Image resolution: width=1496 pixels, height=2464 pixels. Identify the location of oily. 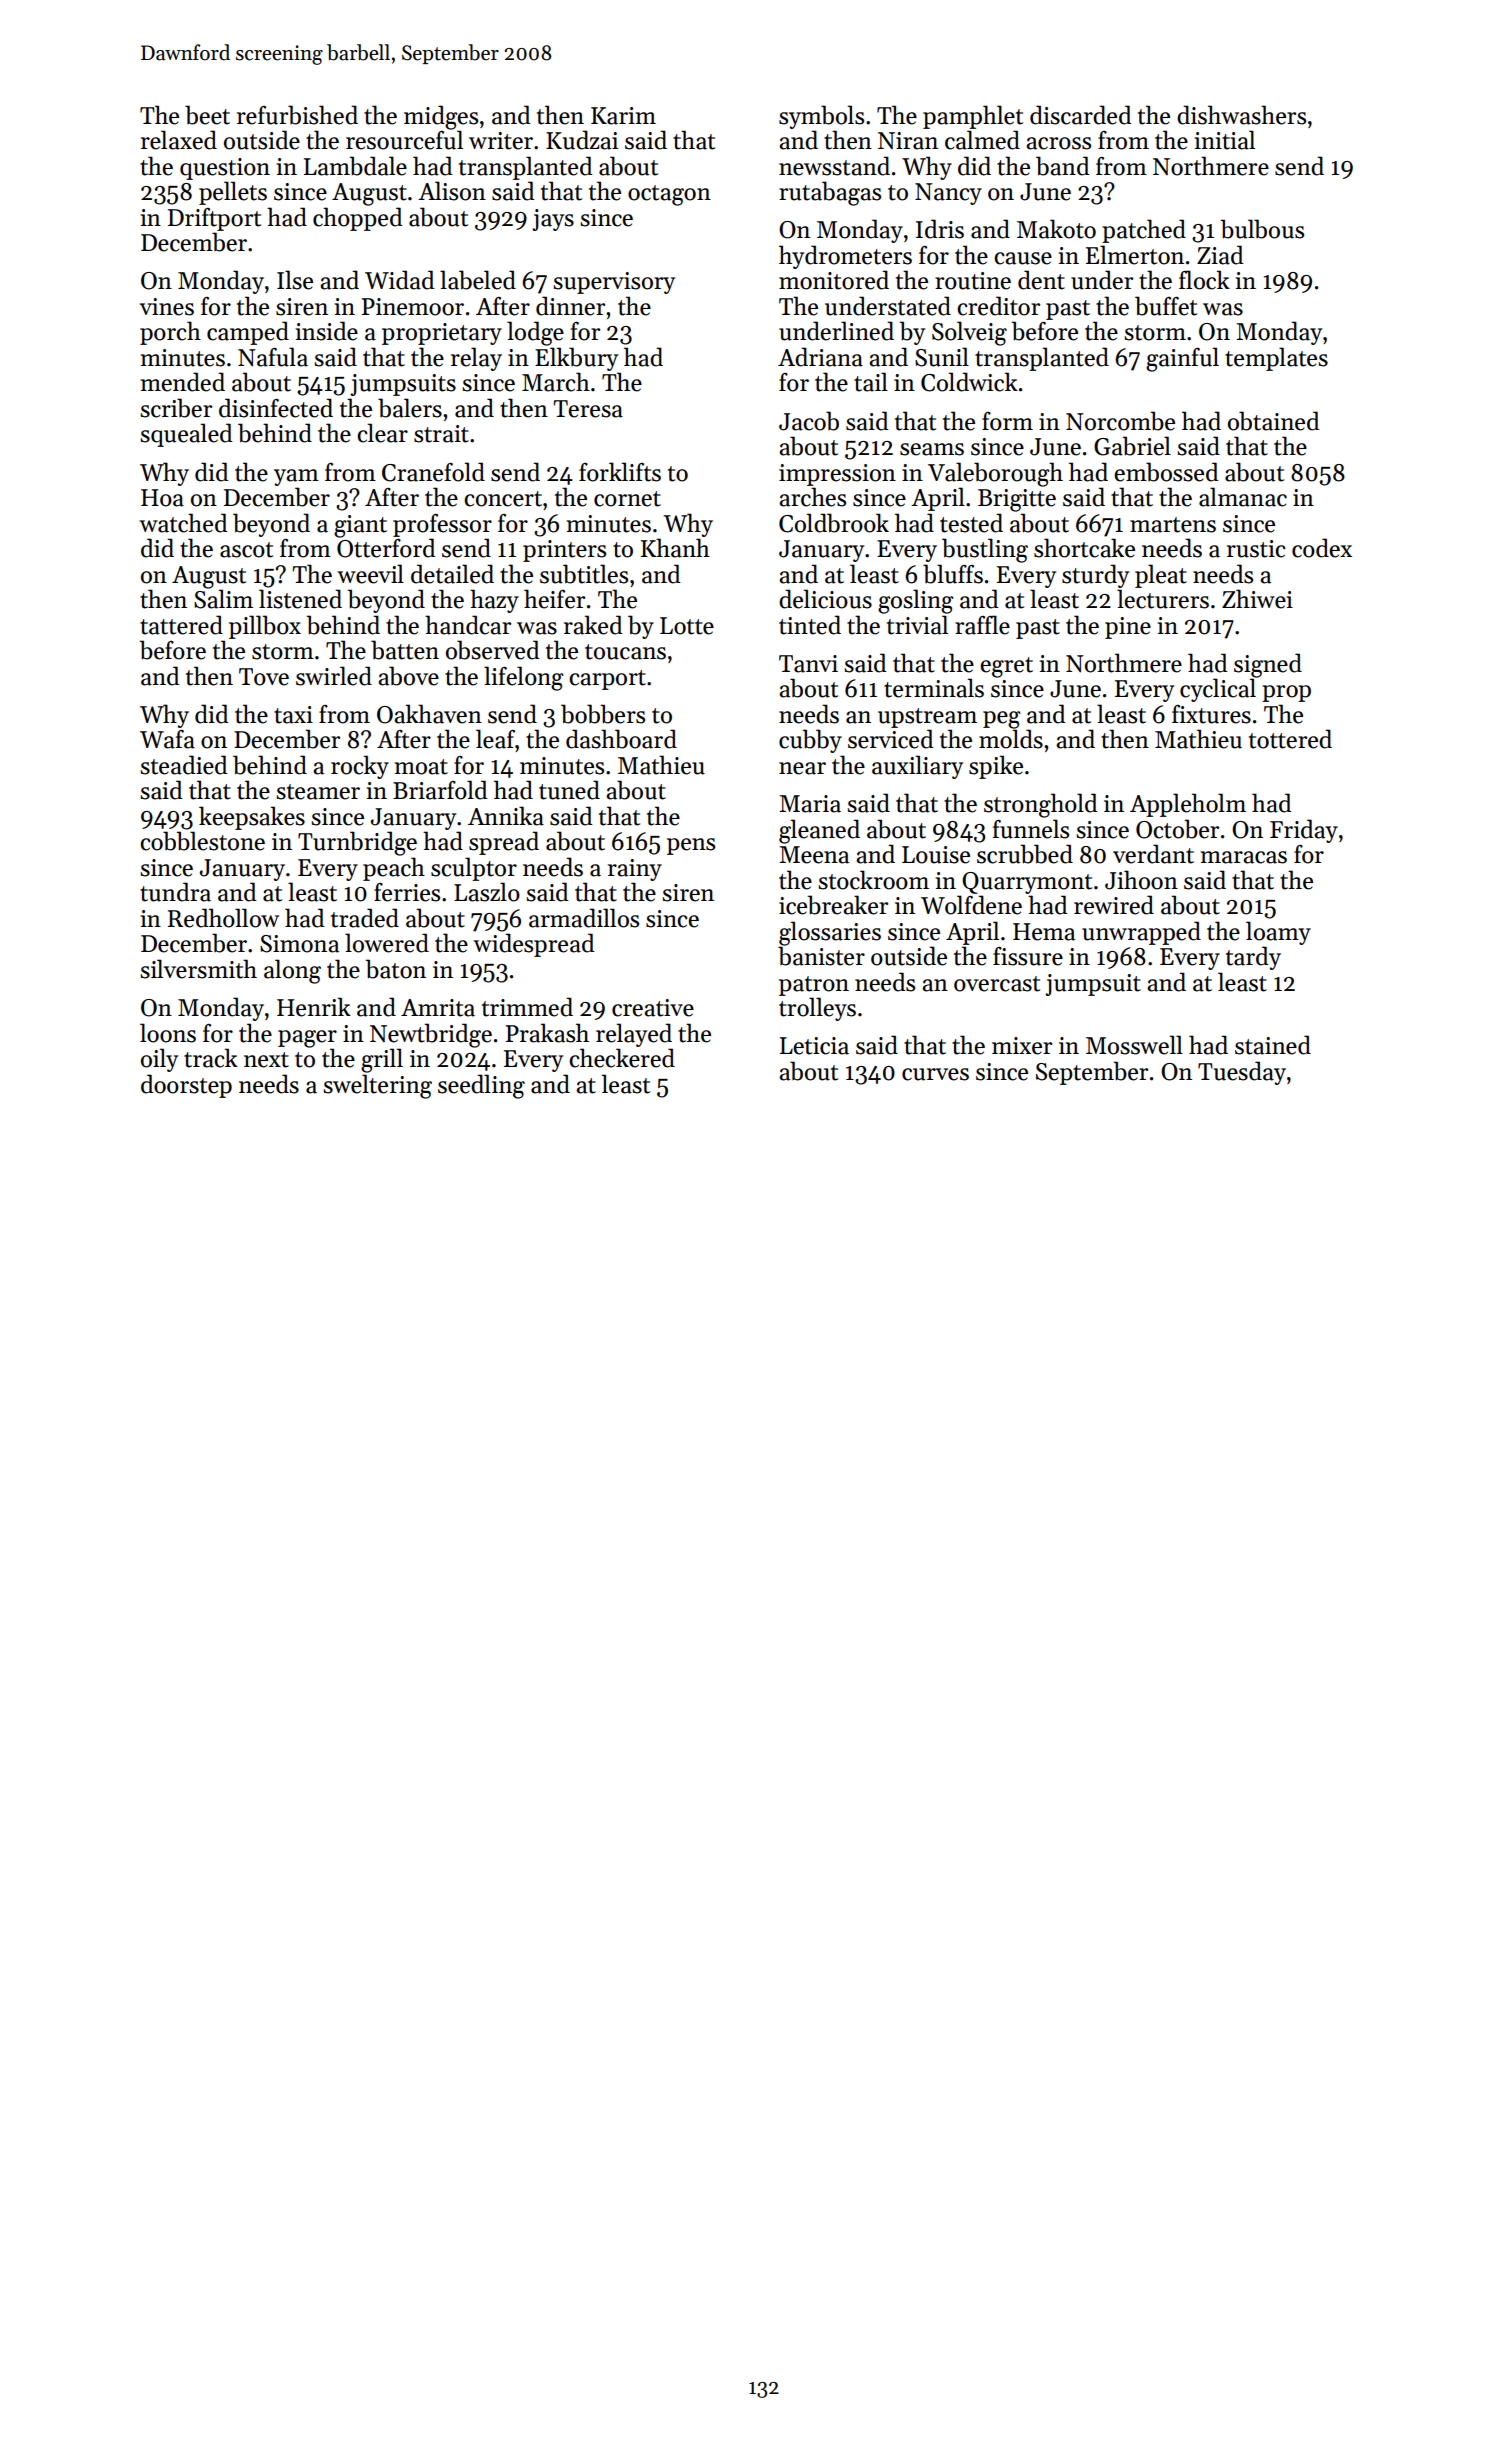
(159, 1060).
